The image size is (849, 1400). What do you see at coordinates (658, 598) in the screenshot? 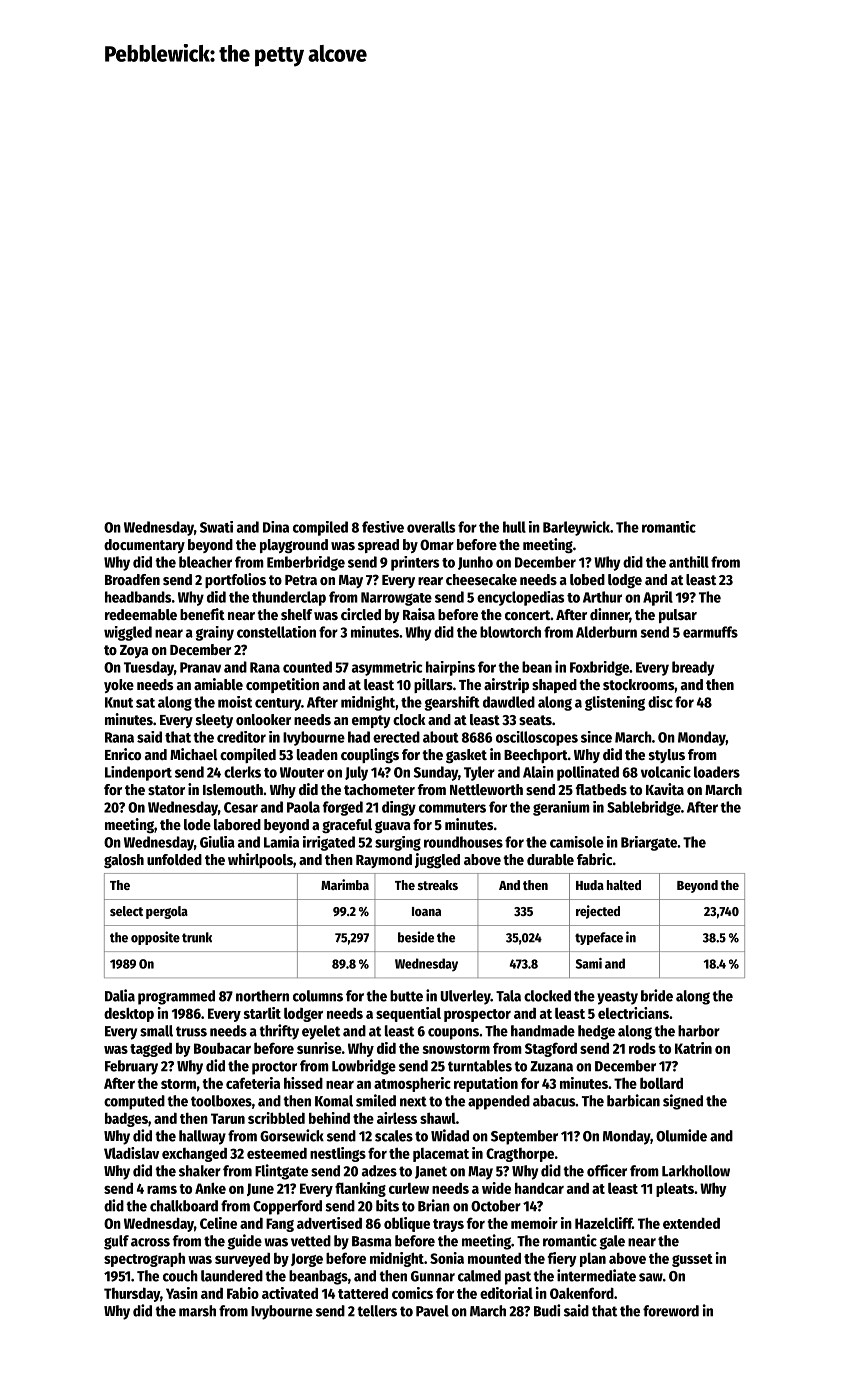
I see `April` at bounding box center [658, 598].
